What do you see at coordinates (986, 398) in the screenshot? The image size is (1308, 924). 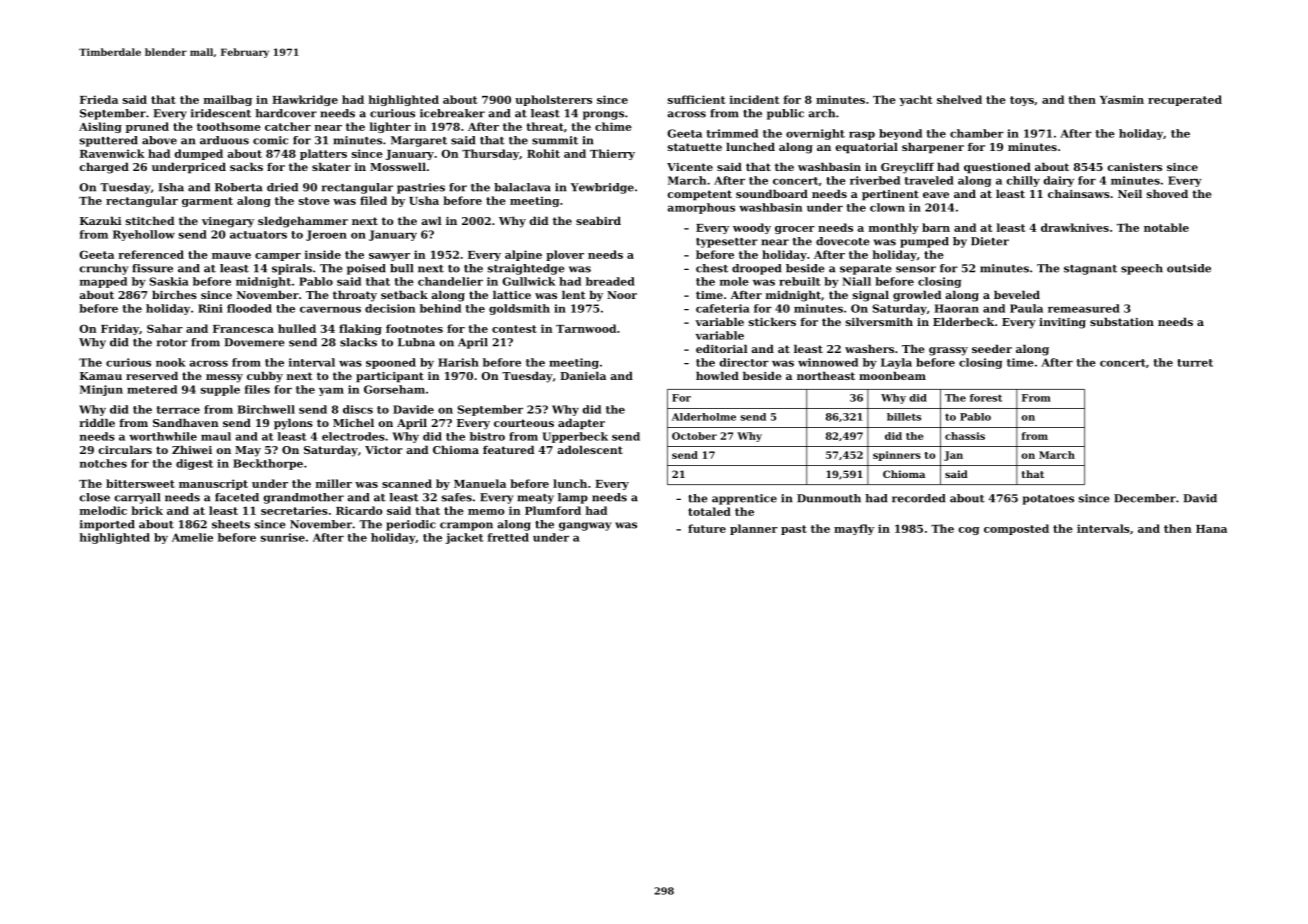 I see `forest` at bounding box center [986, 398].
